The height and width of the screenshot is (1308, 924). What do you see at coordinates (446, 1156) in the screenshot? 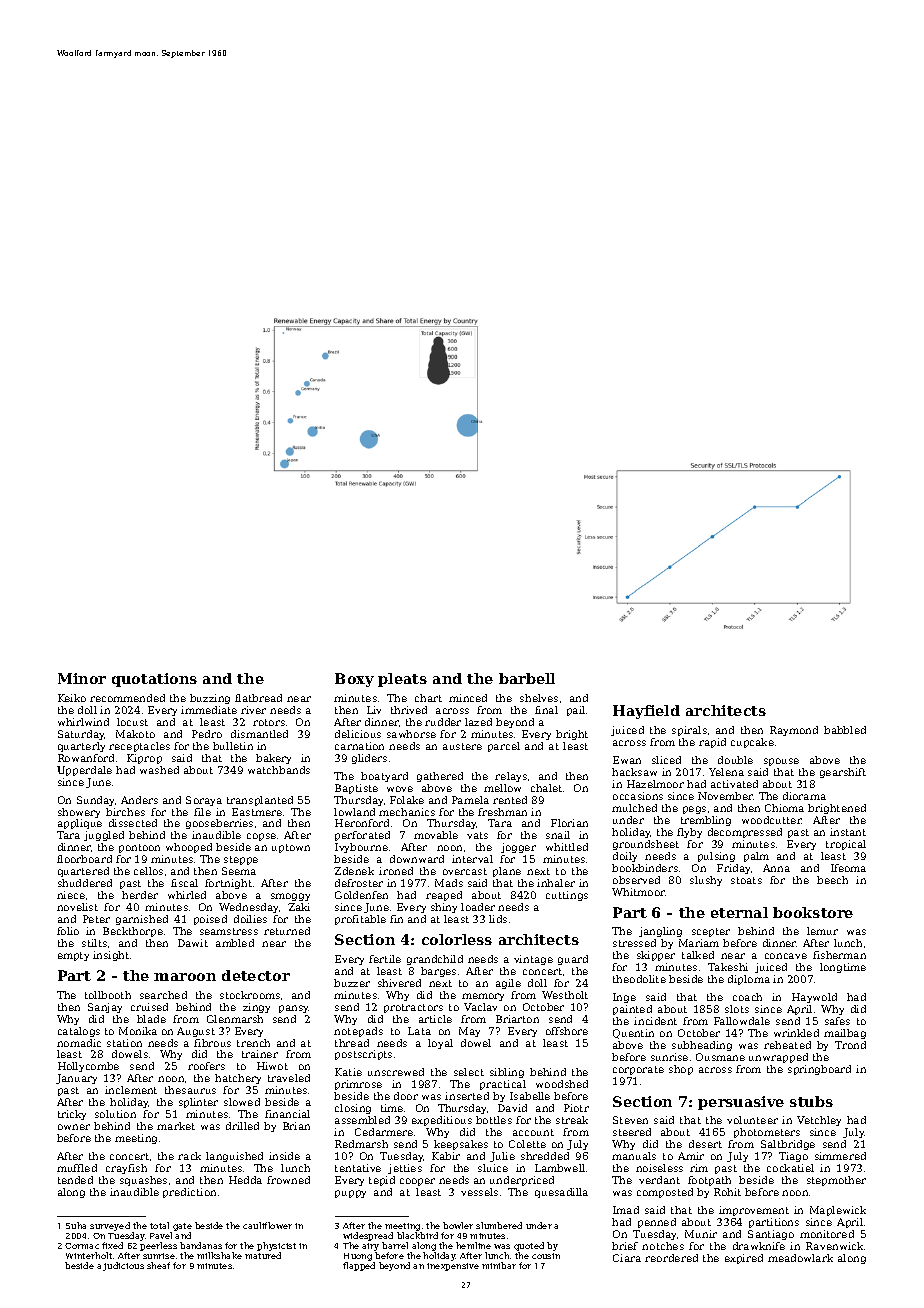
I see `Kabir` at bounding box center [446, 1156].
